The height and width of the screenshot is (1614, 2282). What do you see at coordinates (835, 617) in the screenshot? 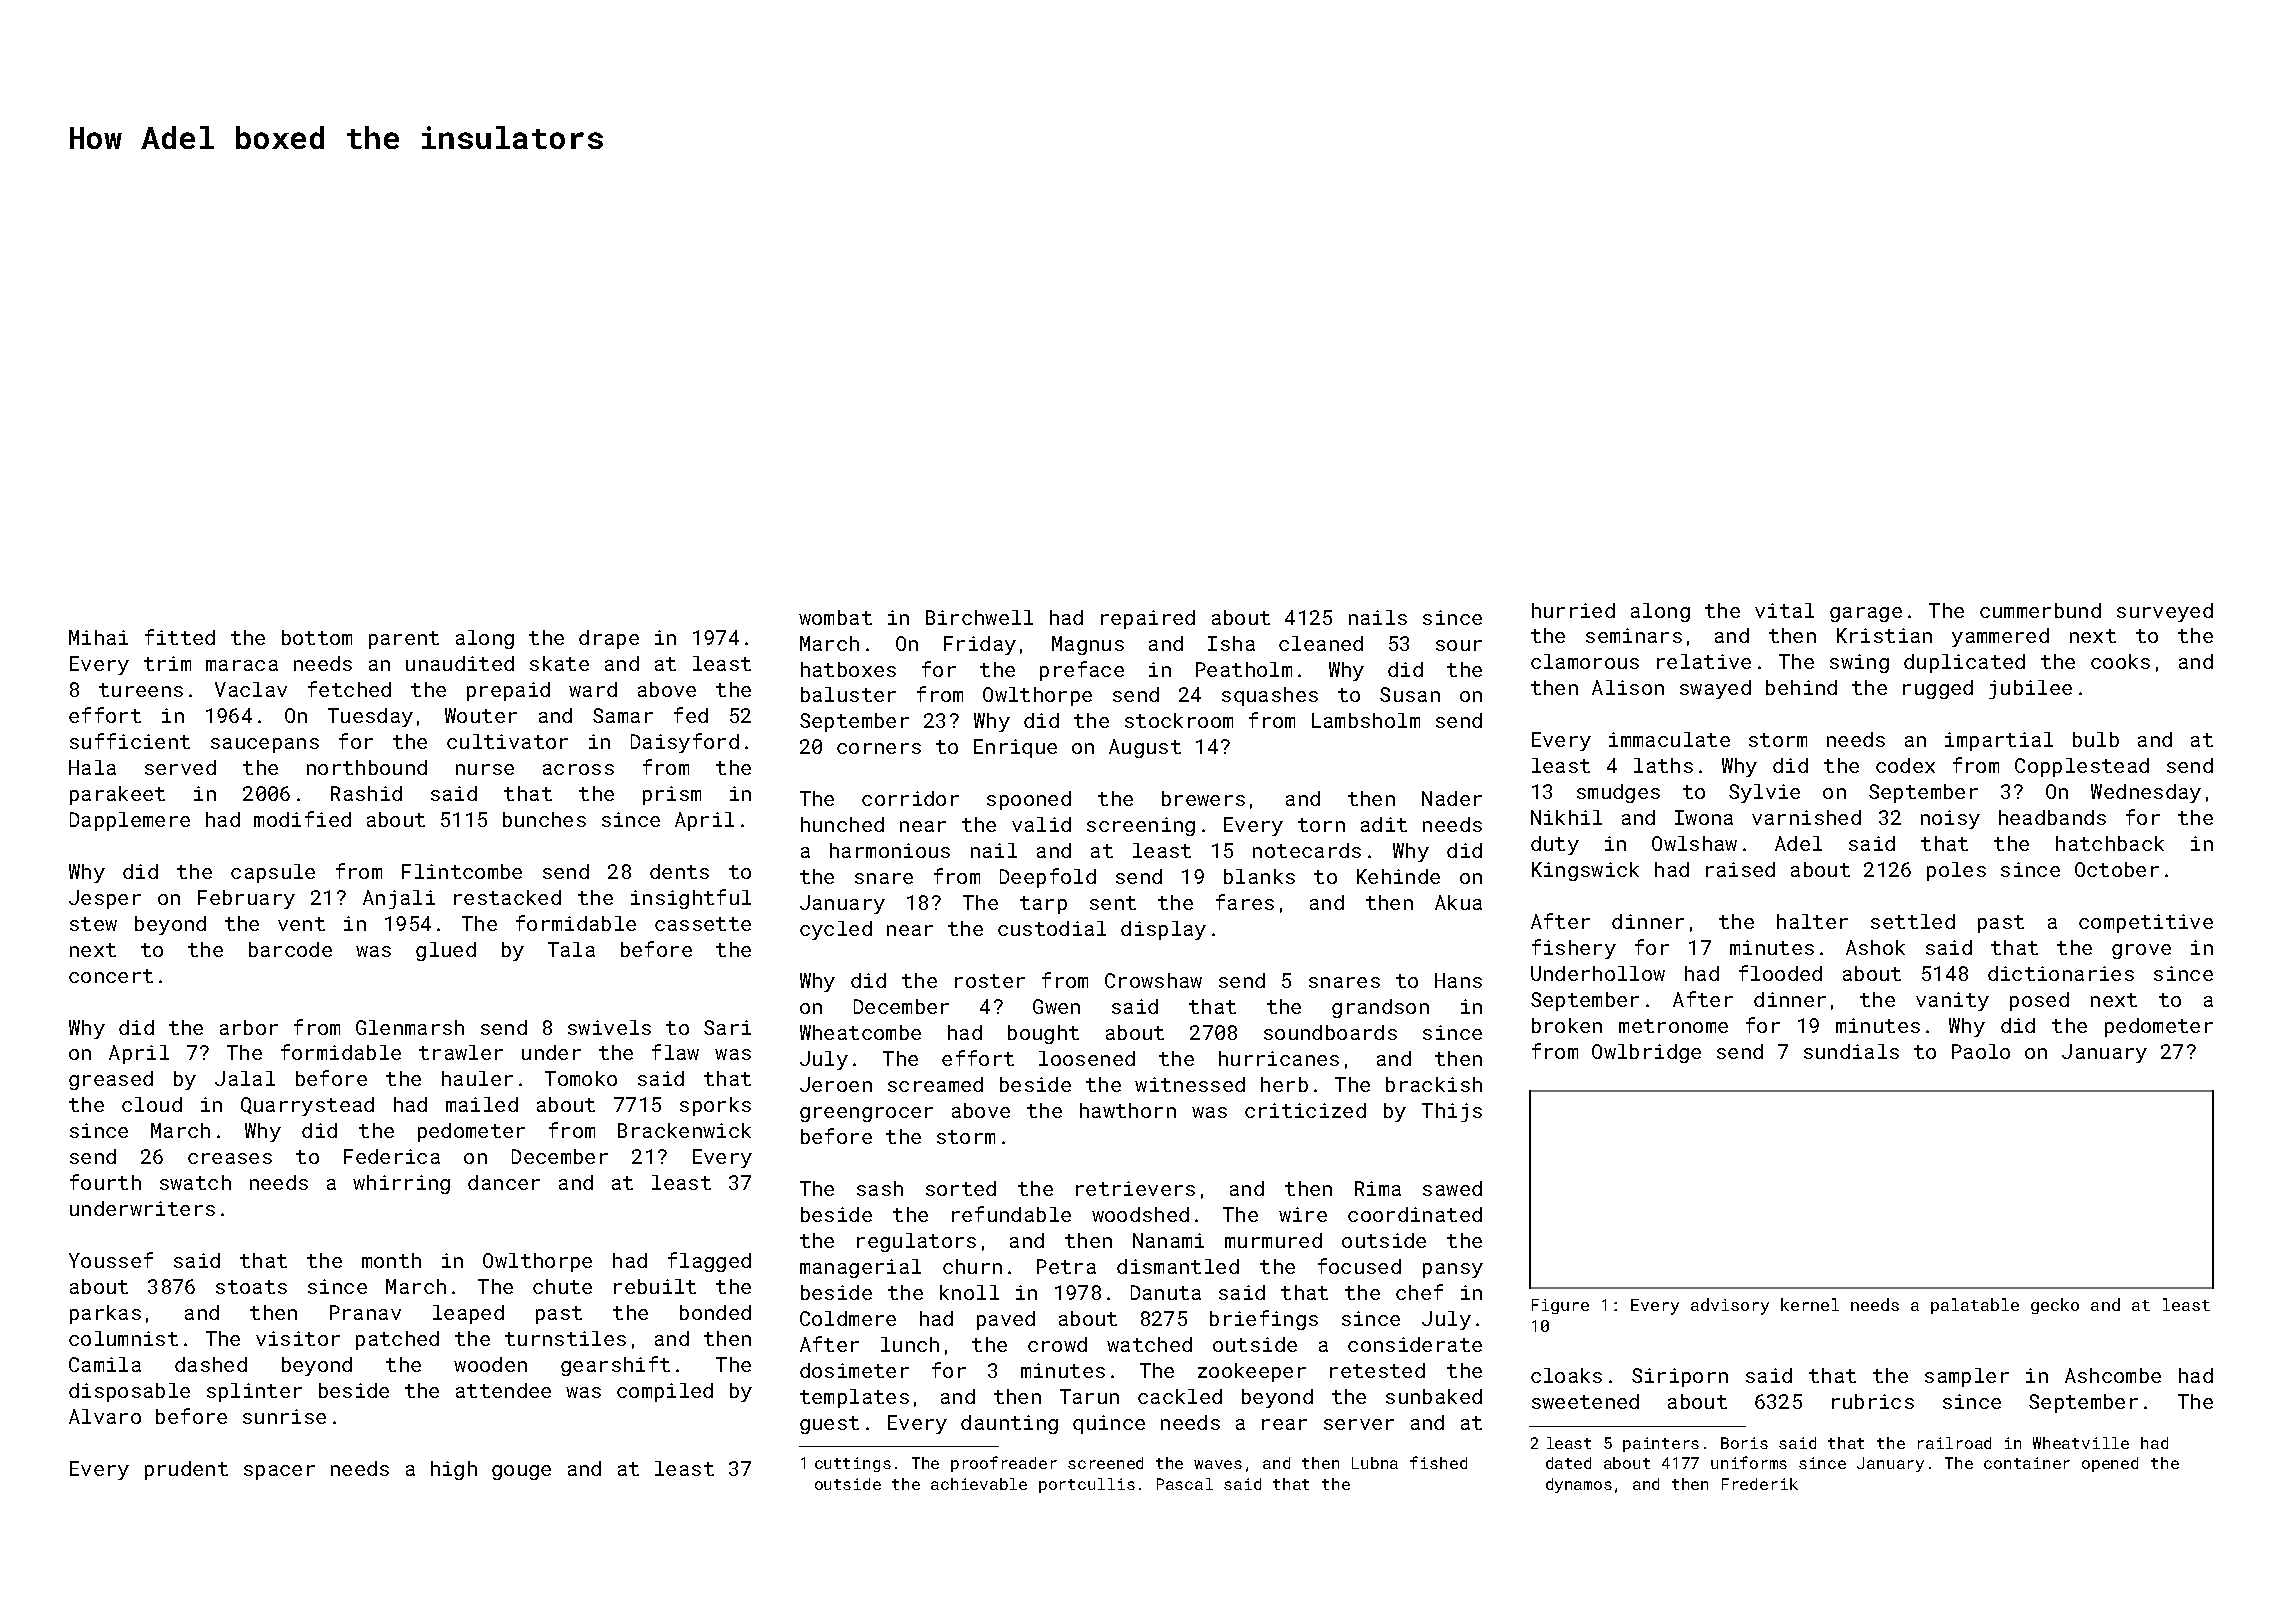
I see `wombat` at bounding box center [835, 617].
